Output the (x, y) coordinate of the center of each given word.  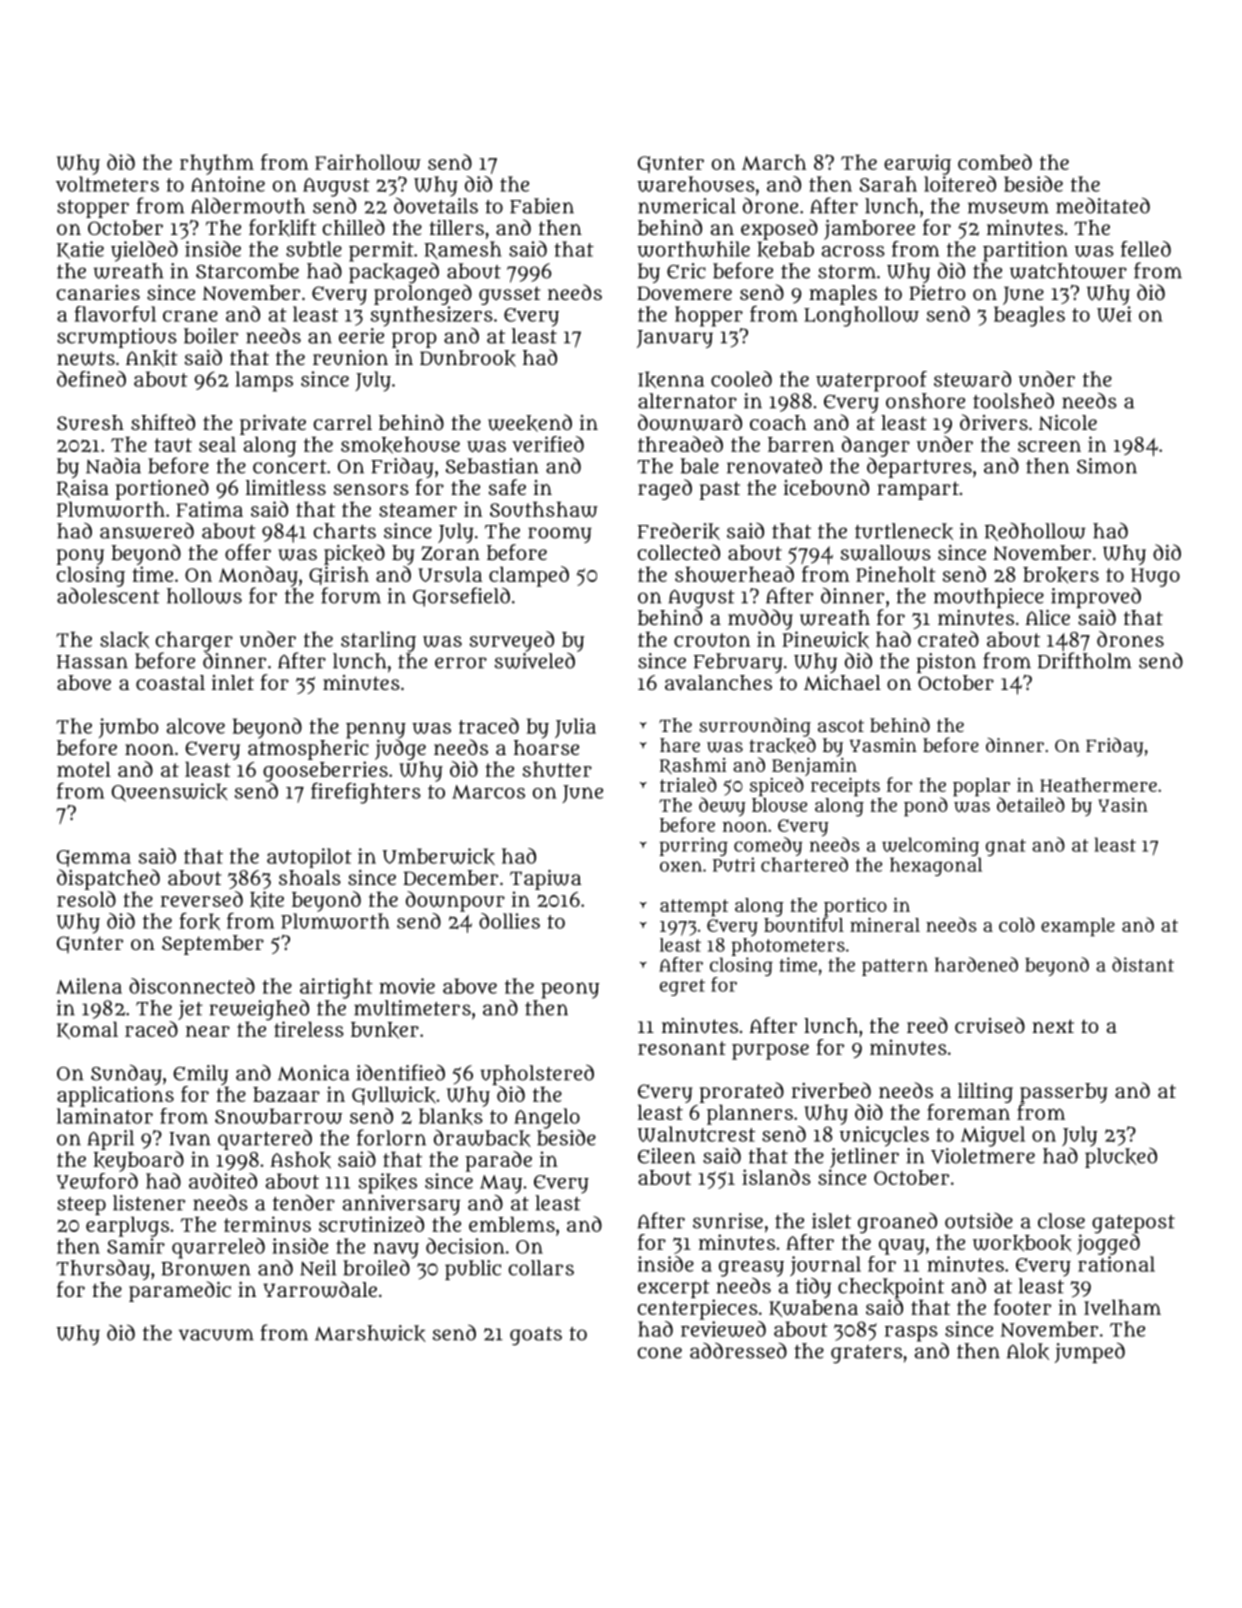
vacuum (216, 1335)
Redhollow (1035, 532)
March (774, 162)
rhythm (217, 164)
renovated (774, 465)
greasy (751, 1269)
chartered (804, 864)
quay (902, 1247)
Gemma (94, 858)
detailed (1031, 804)
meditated (1103, 205)
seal (217, 444)
